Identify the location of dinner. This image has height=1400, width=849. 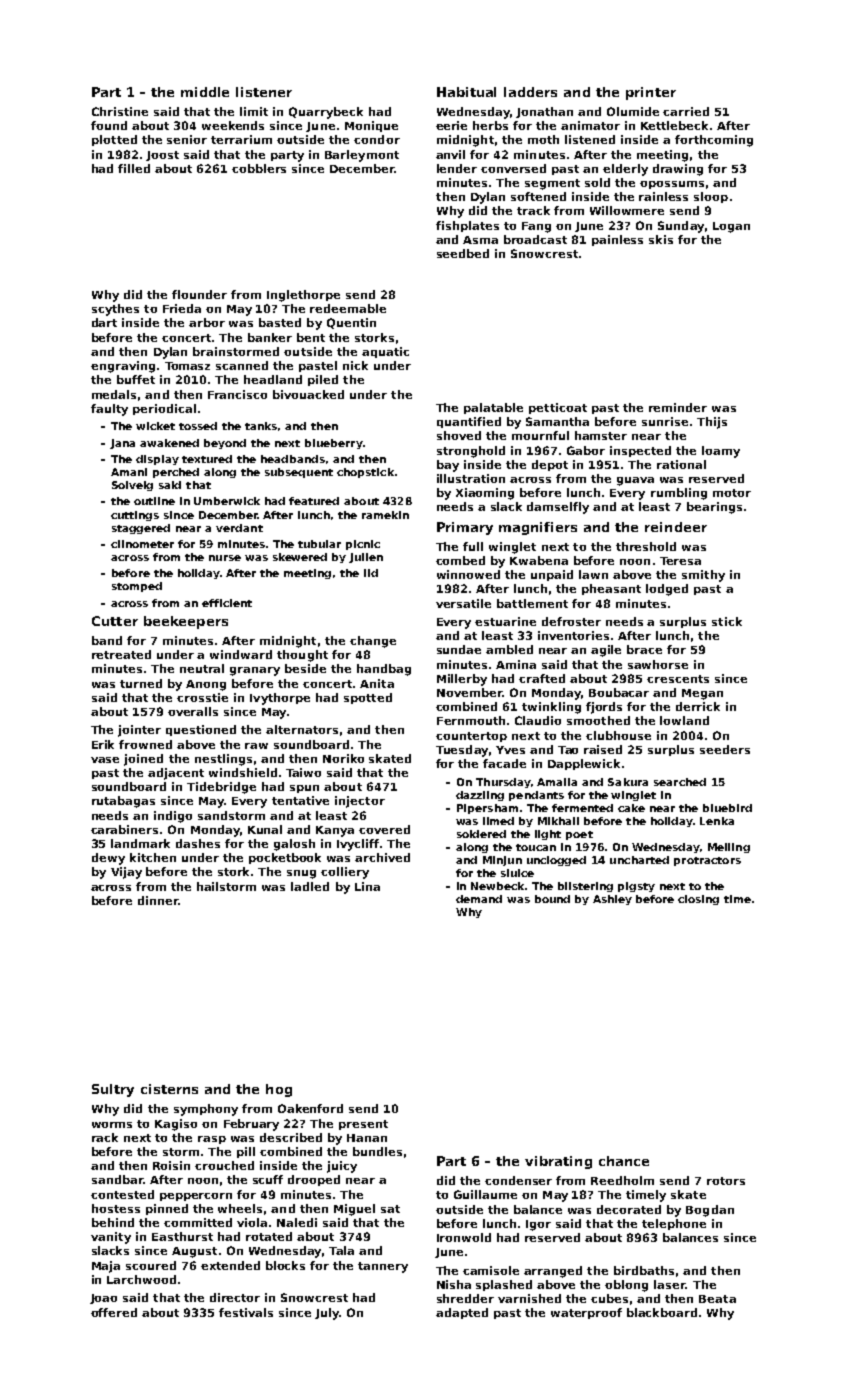
(158, 900).
